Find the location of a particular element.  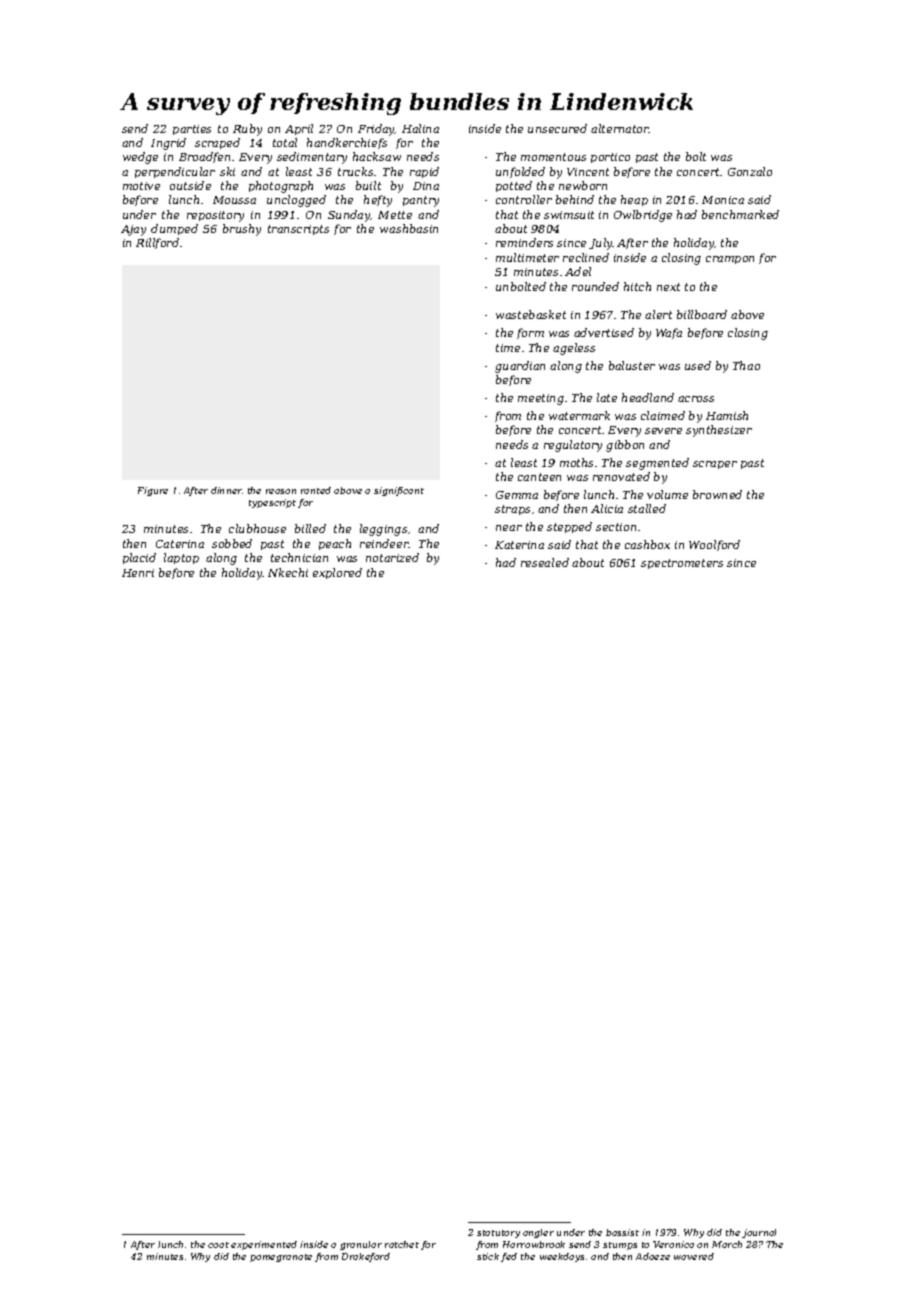

laptop is located at coordinates (181, 558).
